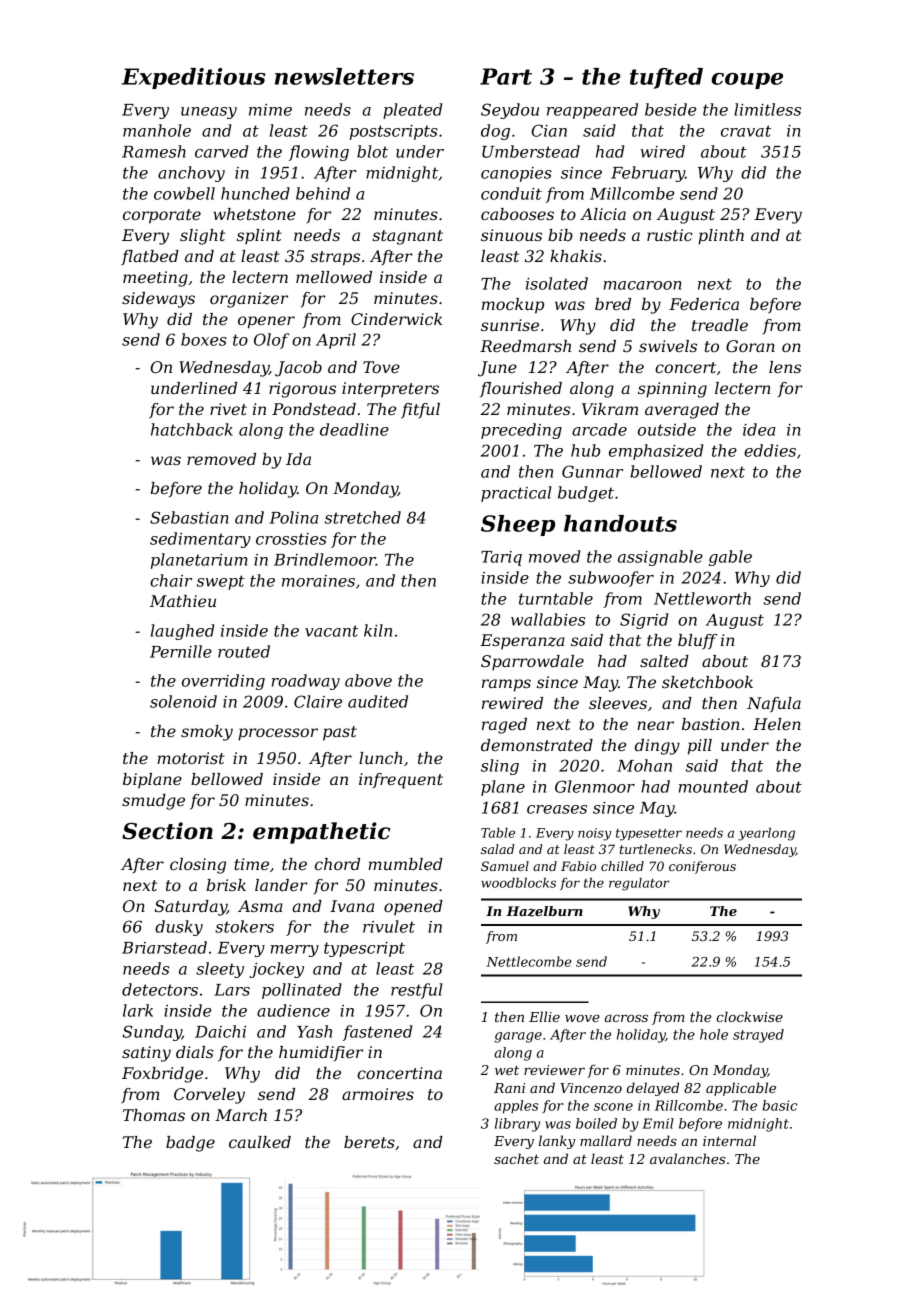 The image size is (924, 1311). Describe the element at coordinates (721, 237) in the page. I see `plinth` at that location.
